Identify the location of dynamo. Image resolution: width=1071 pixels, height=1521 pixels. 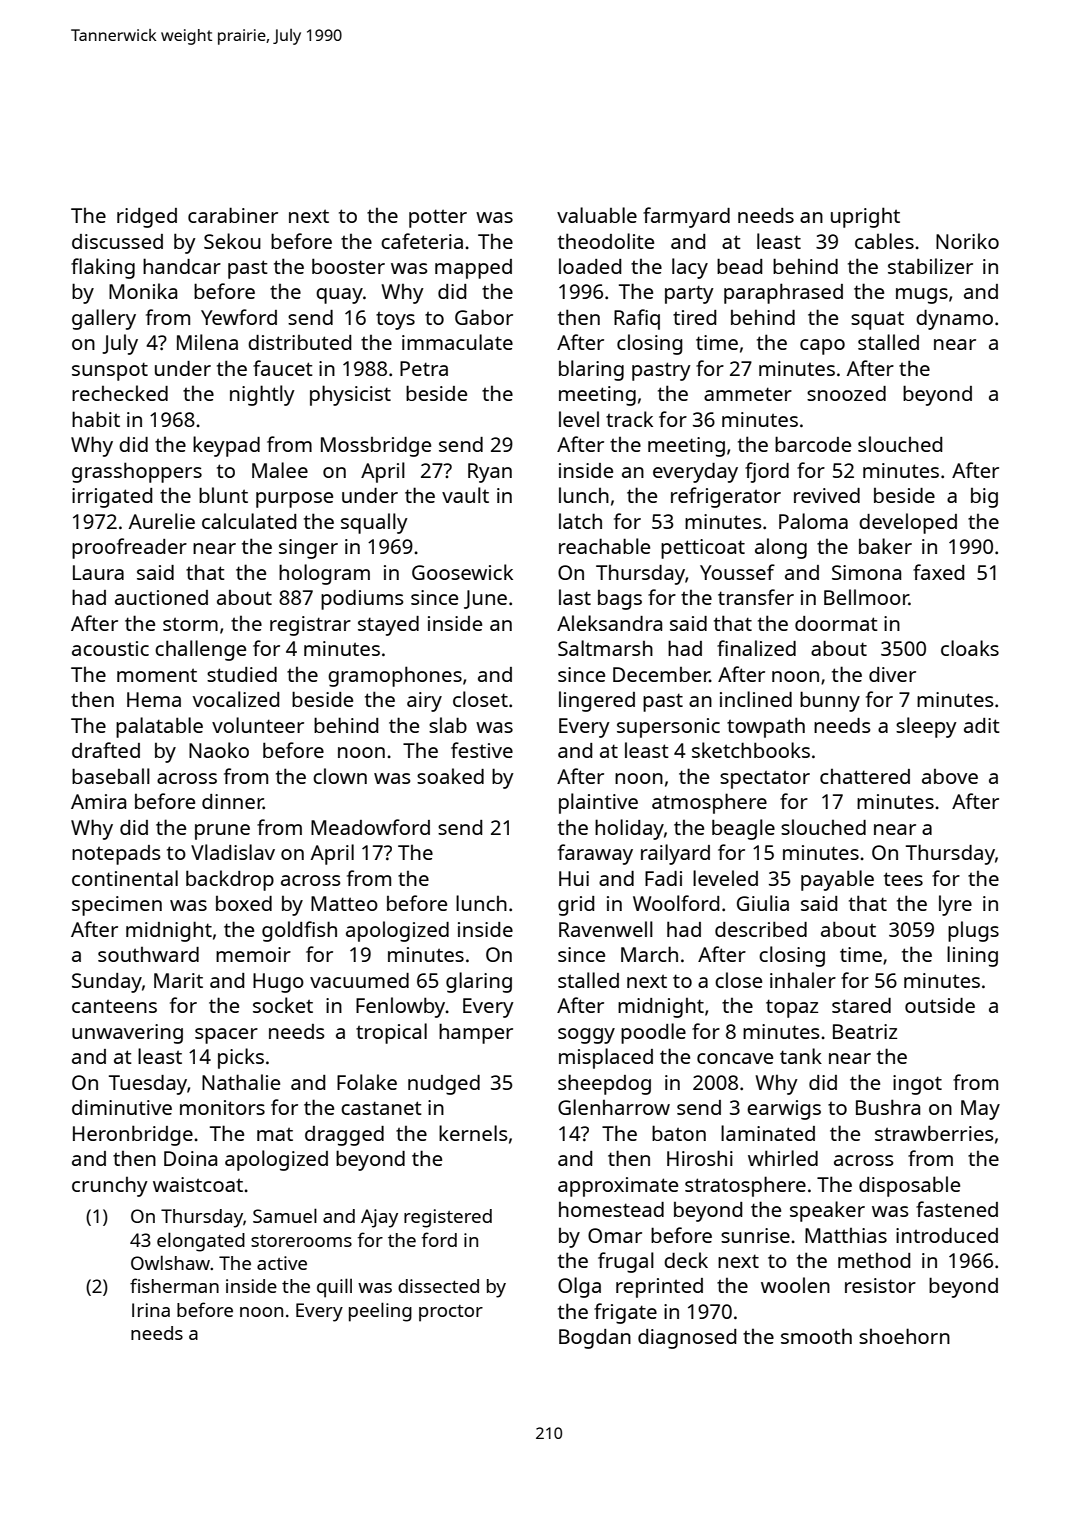
(954, 320).
